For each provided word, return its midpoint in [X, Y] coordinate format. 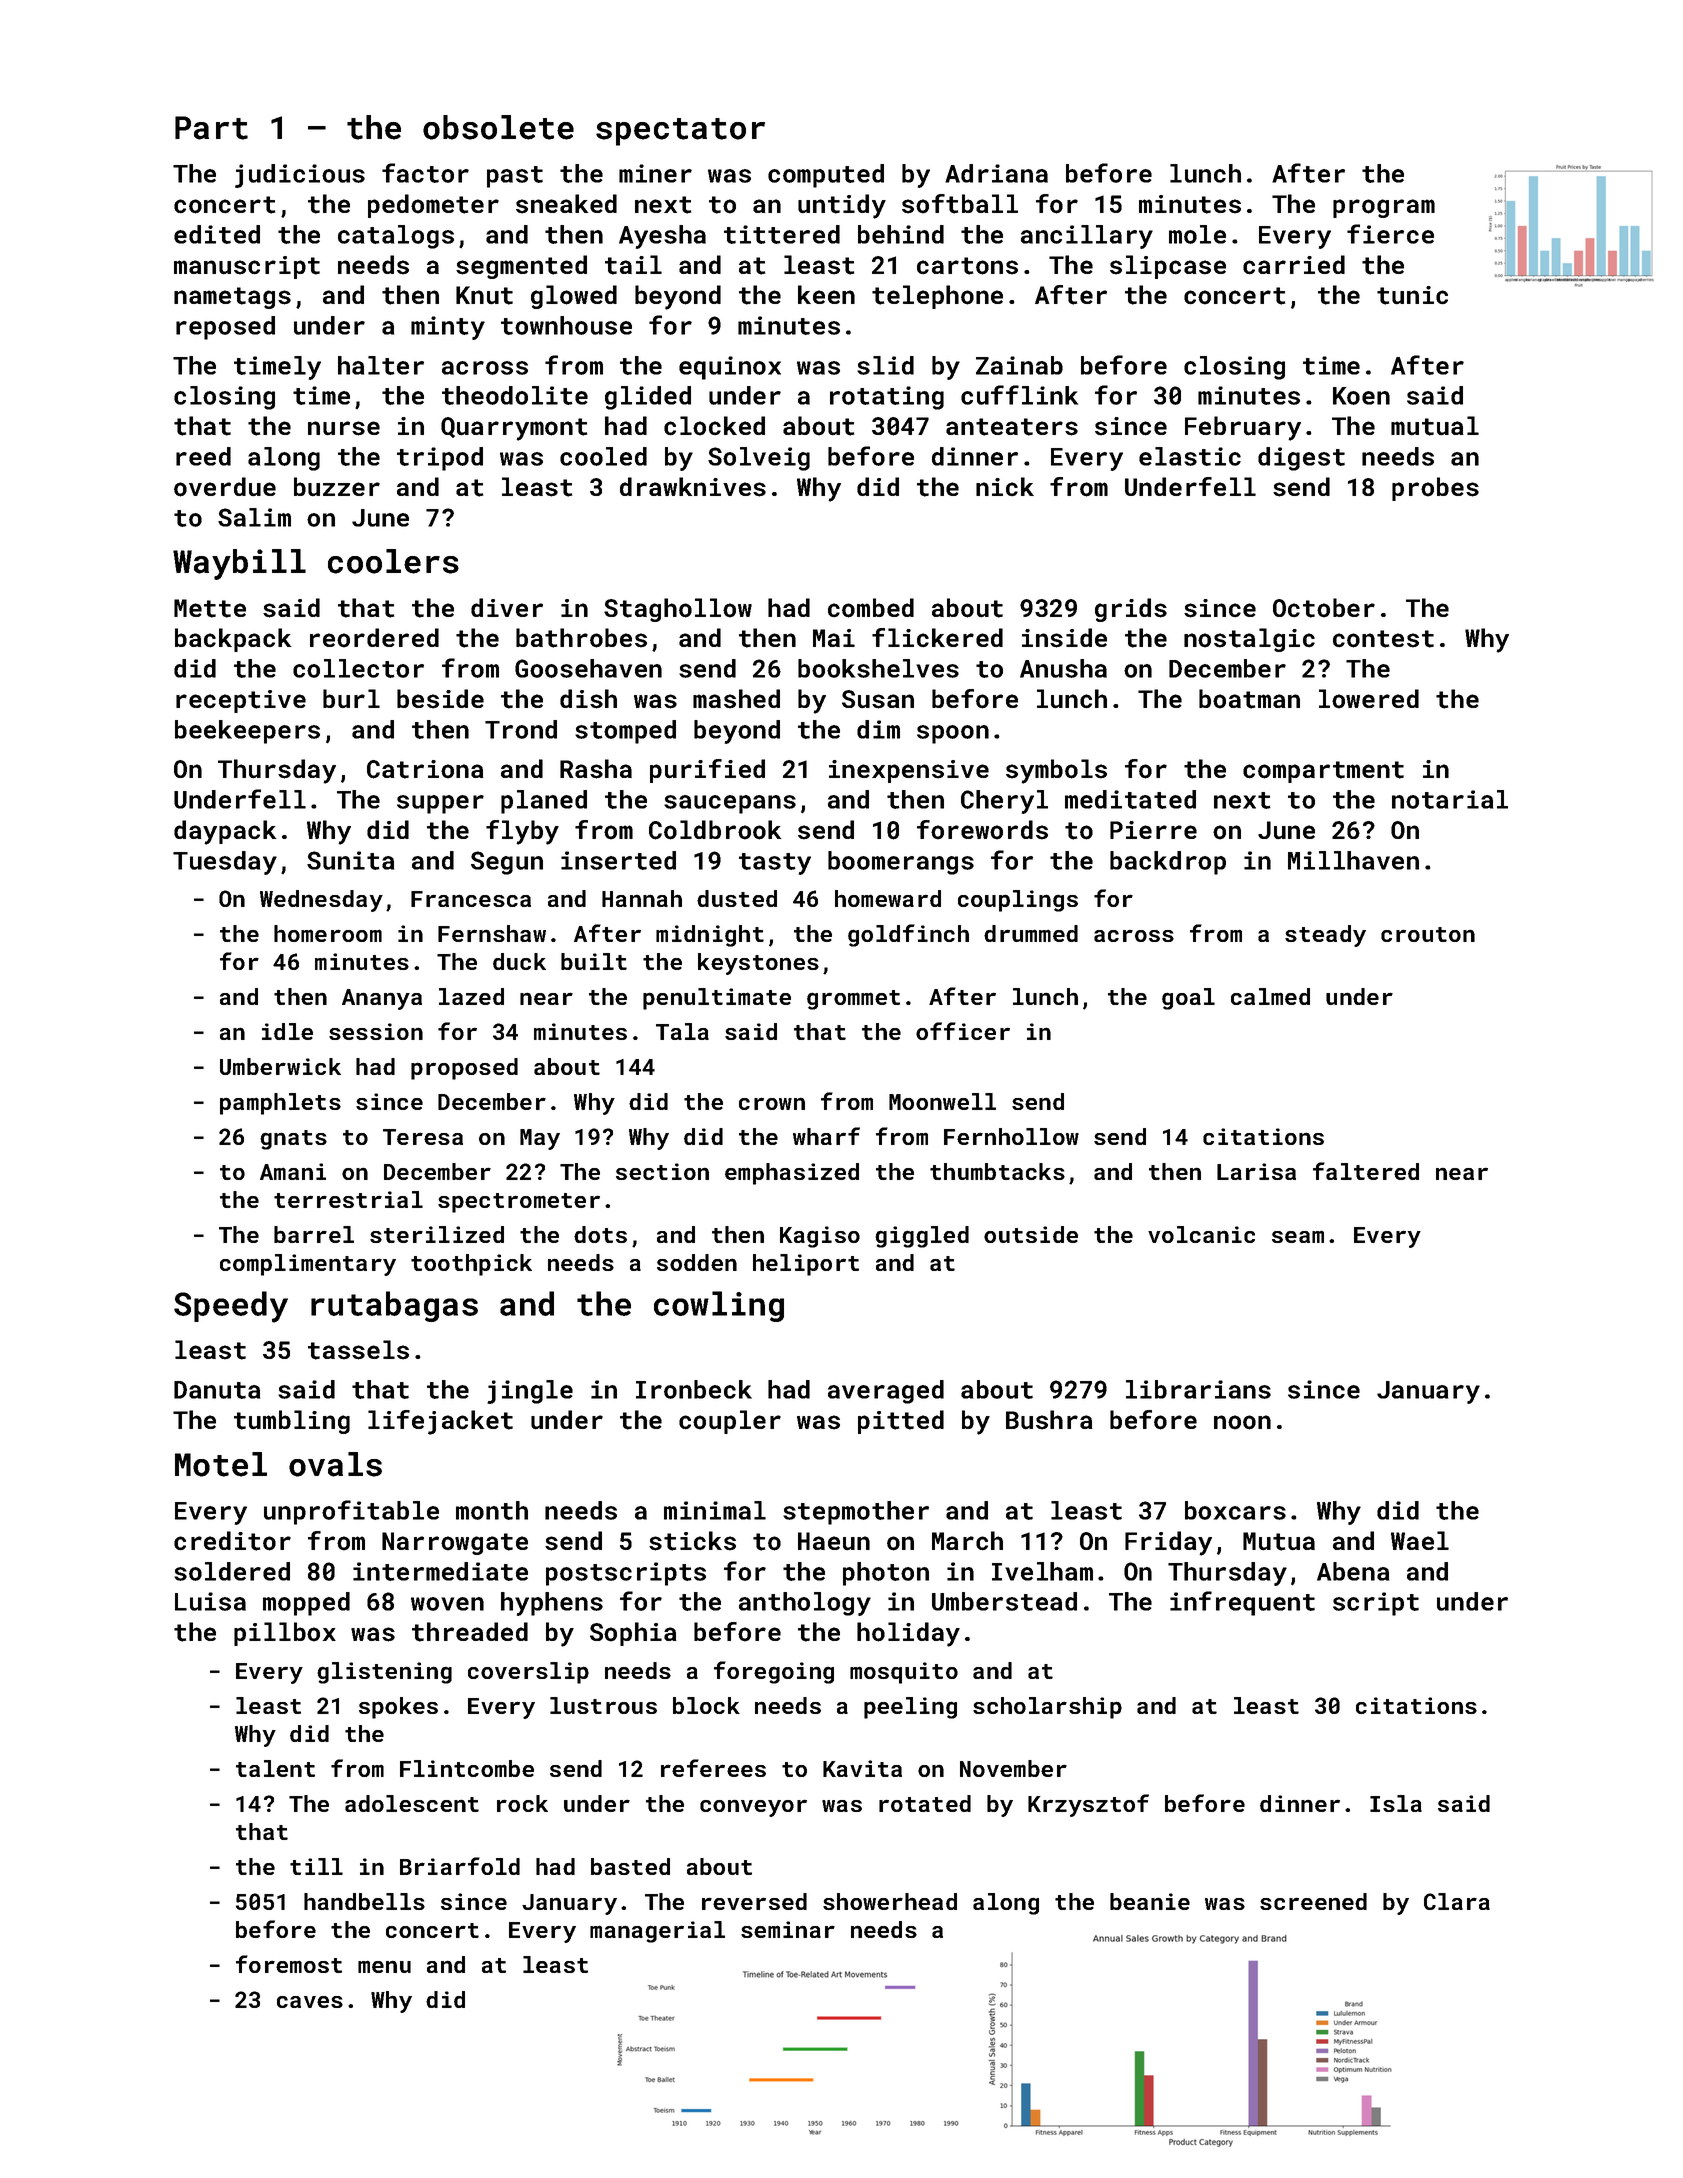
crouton [1428, 934]
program [1384, 208]
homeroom [328, 933]
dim [878, 729]
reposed [225, 328]
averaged [886, 1392]
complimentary [308, 1265]
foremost [289, 1964]
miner [655, 173]
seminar [788, 1929]
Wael [1420, 1540]
